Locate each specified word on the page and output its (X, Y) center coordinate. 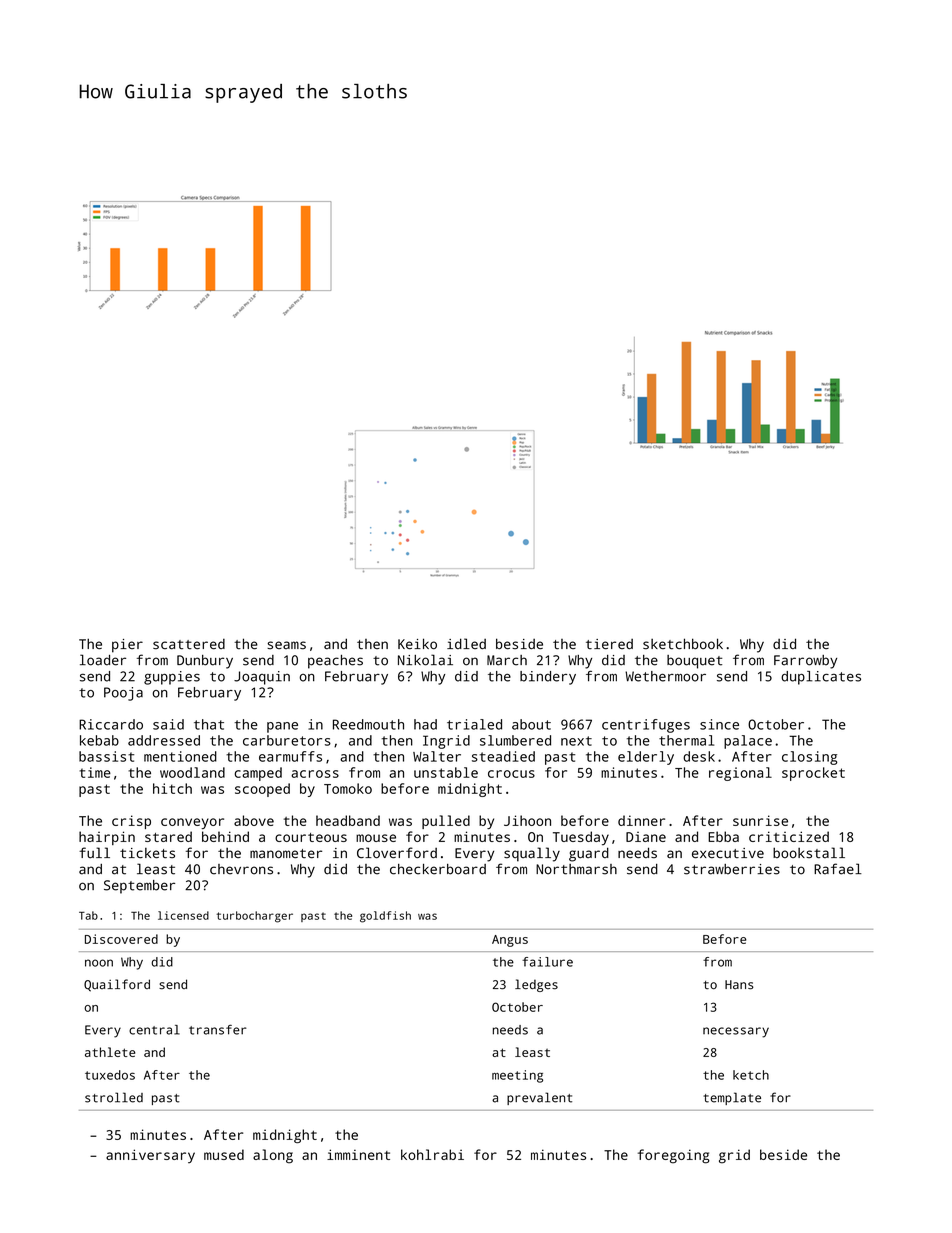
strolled (114, 1097)
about (531, 724)
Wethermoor (665, 676)
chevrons (241, 869)
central (154, 1030)
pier (127, 646)
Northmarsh (576, 869)
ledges (536, 985)
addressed (164, 740)
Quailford (117, 985)
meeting (517, 1076)
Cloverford (397, 853)
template (732, 1098)
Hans (739, 985)
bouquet (694, 662)
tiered (609, 644)
